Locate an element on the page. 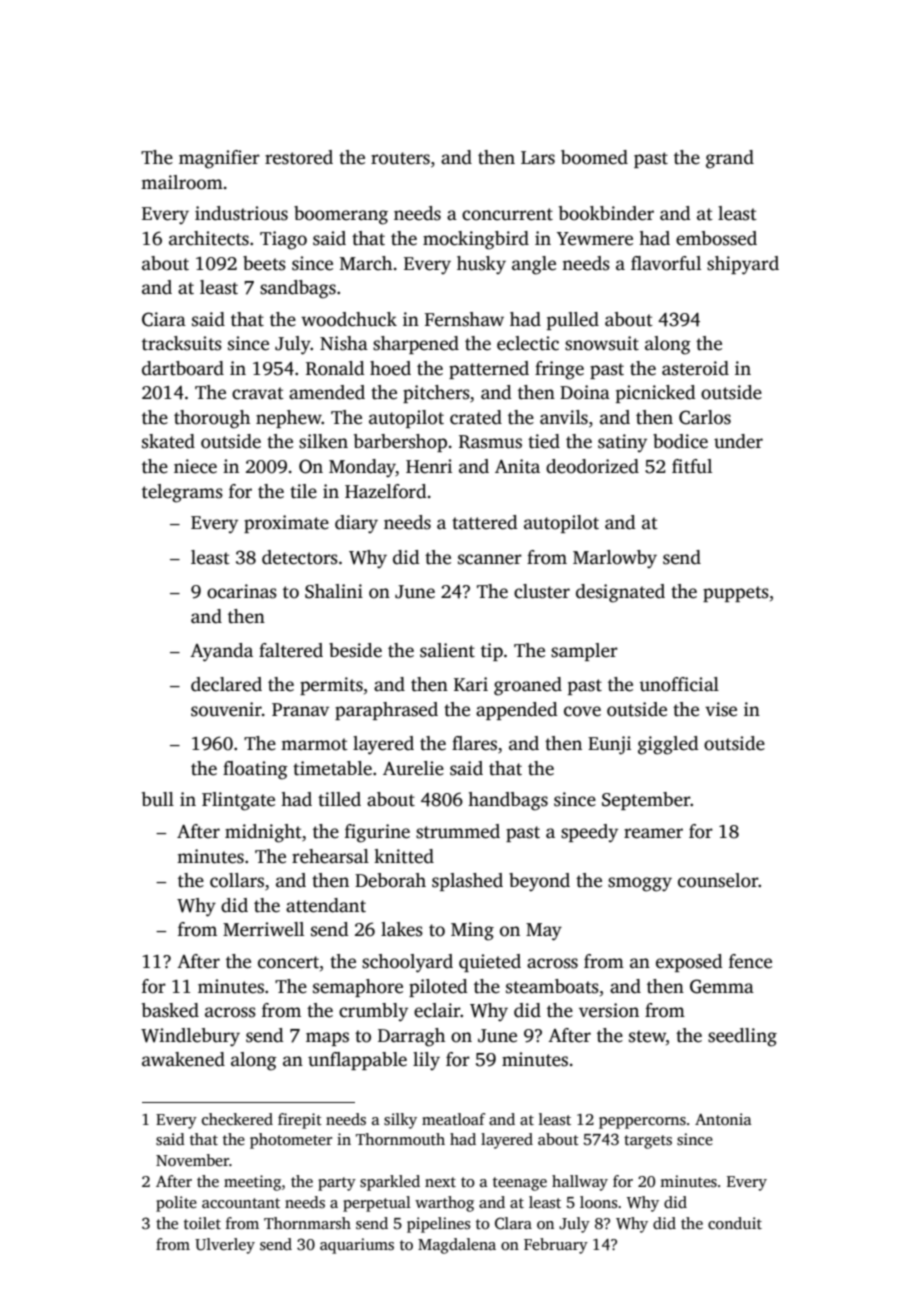 The height and width of the image is (1314, 924). industrious is located at coordinates (241, 213).
